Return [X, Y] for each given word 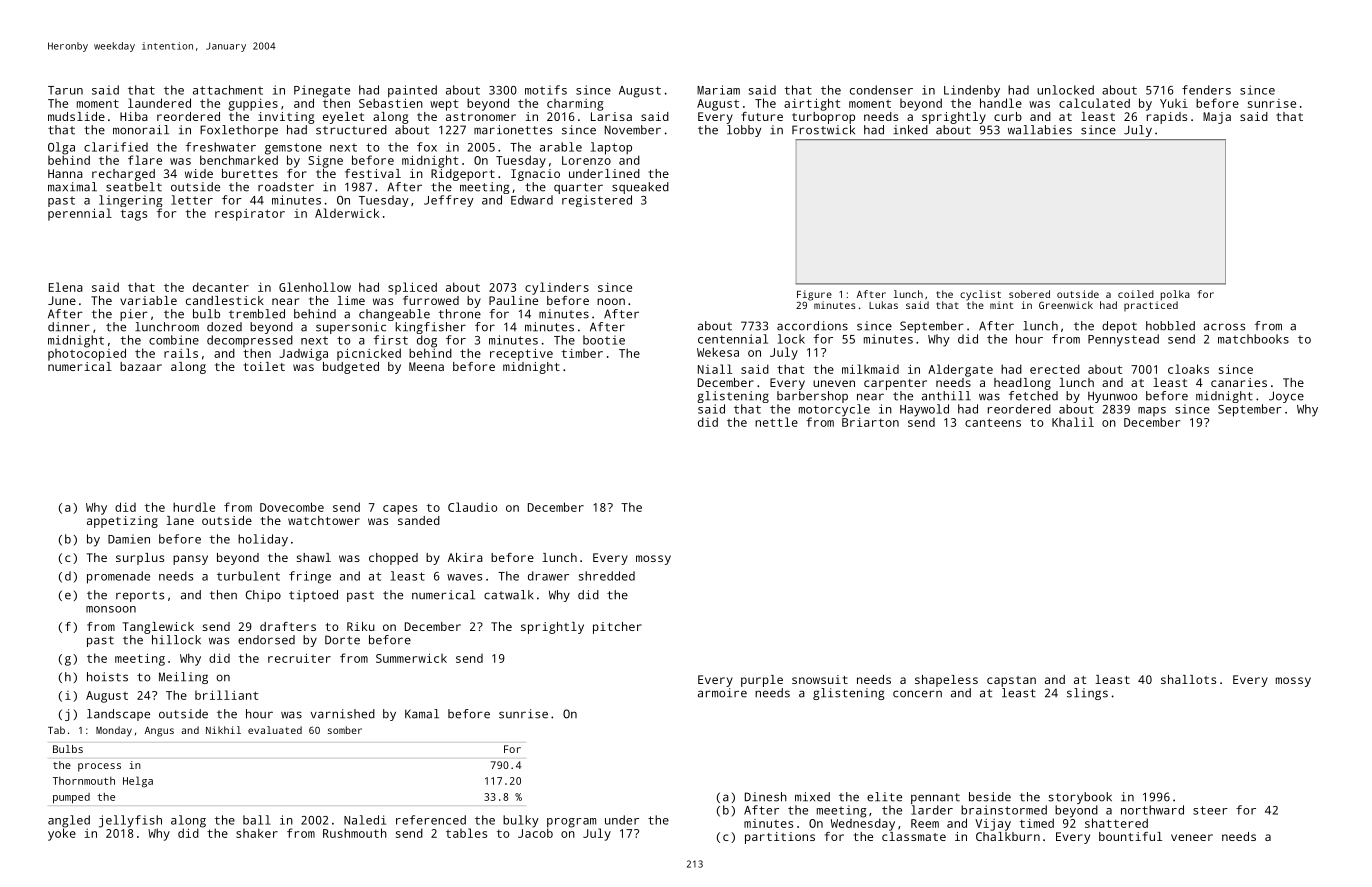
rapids [1167, 118]
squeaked [640, 188]
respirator [250, 215]
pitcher [617, 628]
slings [1087, 694]
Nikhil [223, 730]
